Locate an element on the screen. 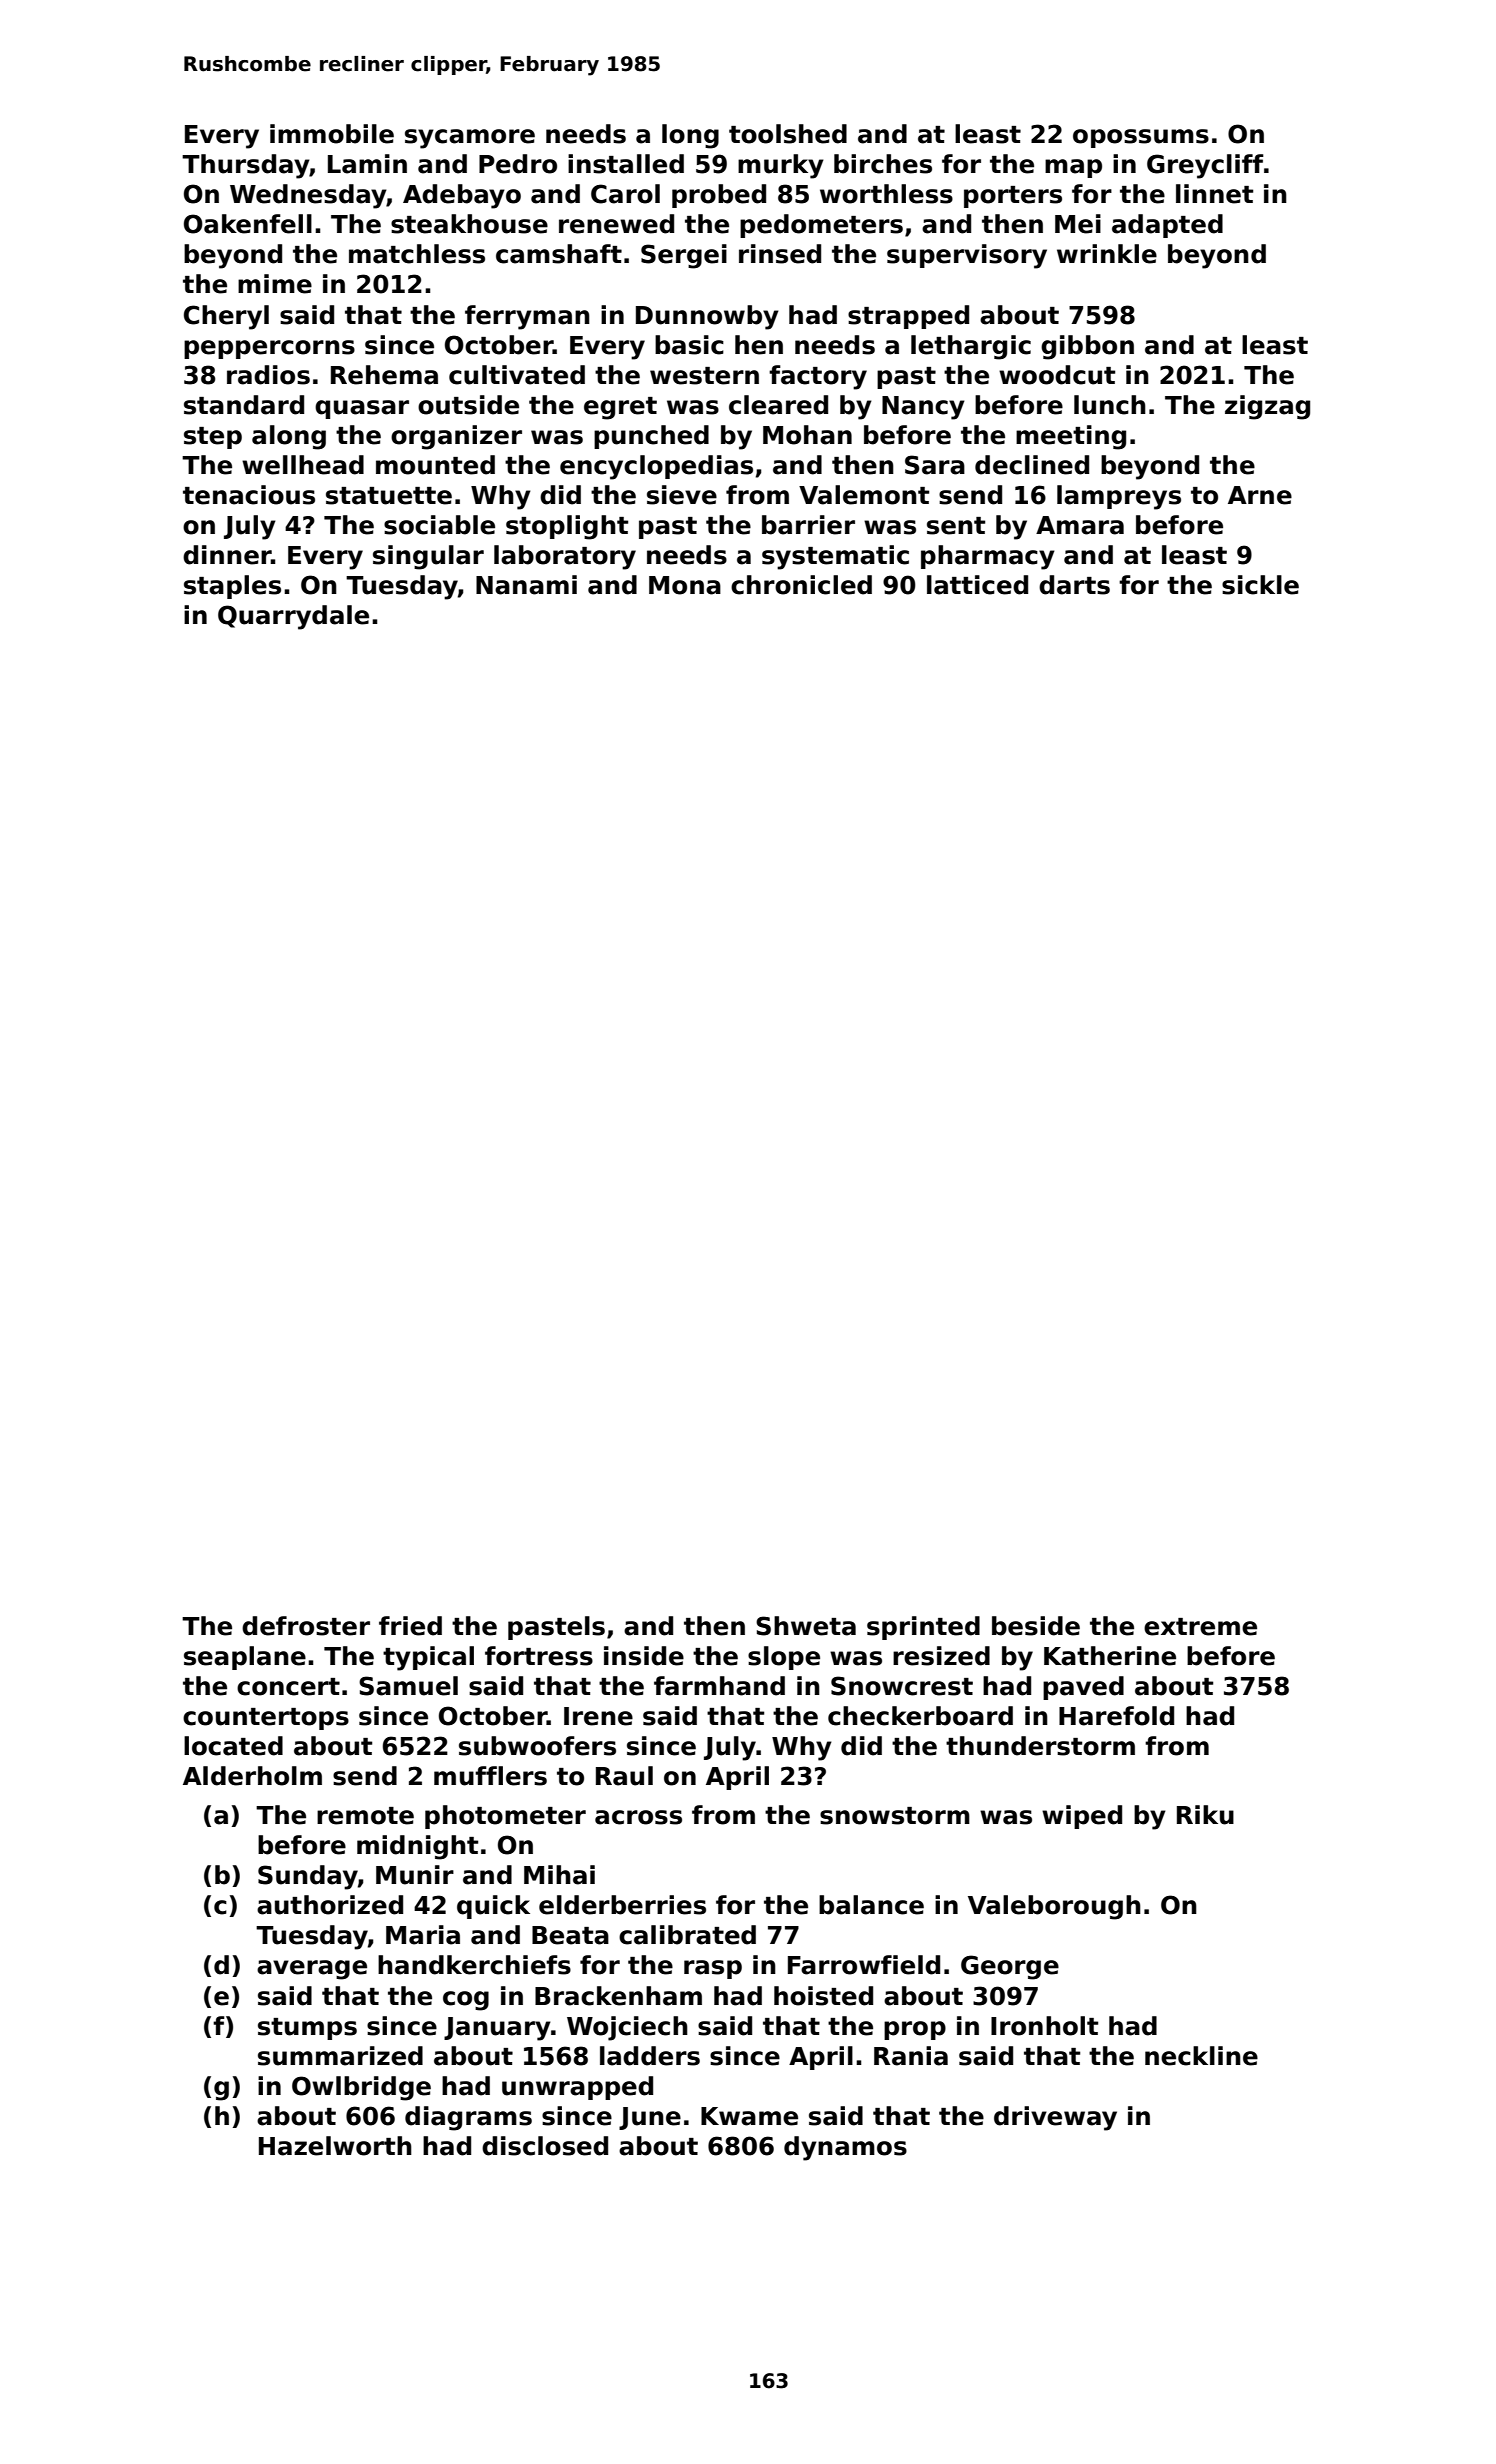 The image size is (1496, 2464). beside is located at coordinates (1036, 1626).
